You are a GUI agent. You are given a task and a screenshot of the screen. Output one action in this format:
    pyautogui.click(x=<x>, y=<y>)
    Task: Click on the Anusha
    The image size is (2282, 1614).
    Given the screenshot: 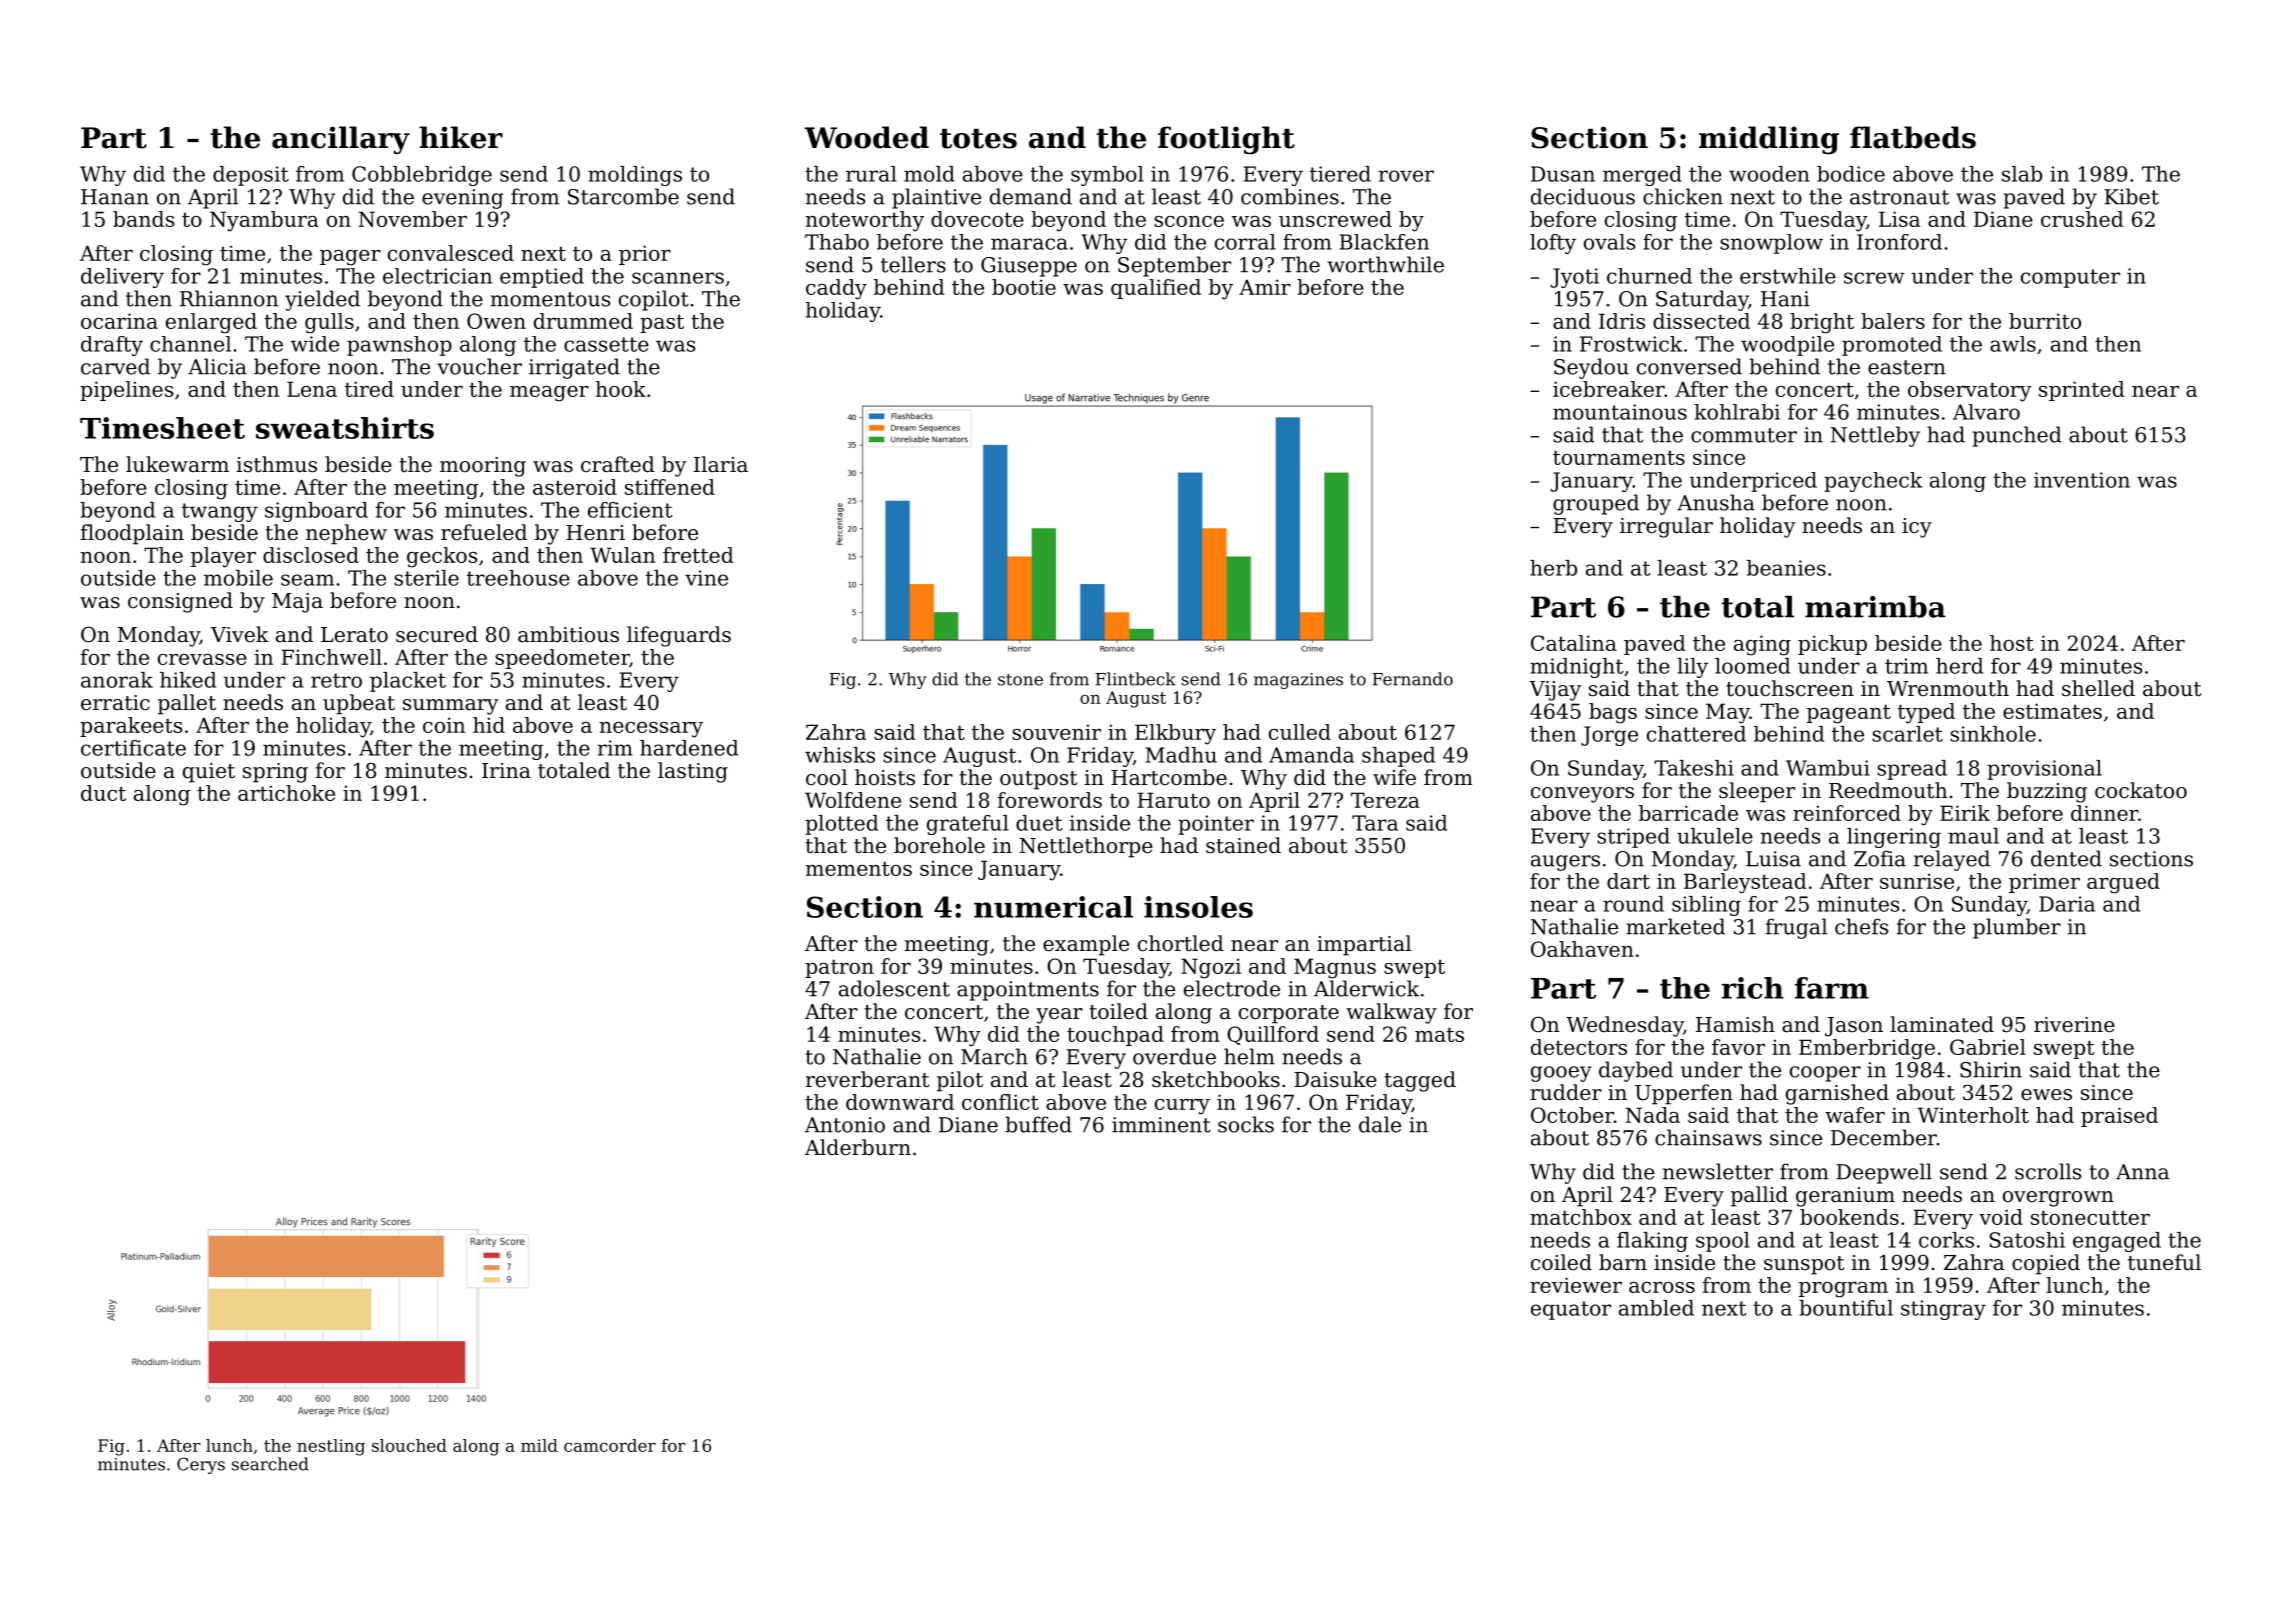 What is the action you would take?
    pyautogui.click(x=1716, y=502)
